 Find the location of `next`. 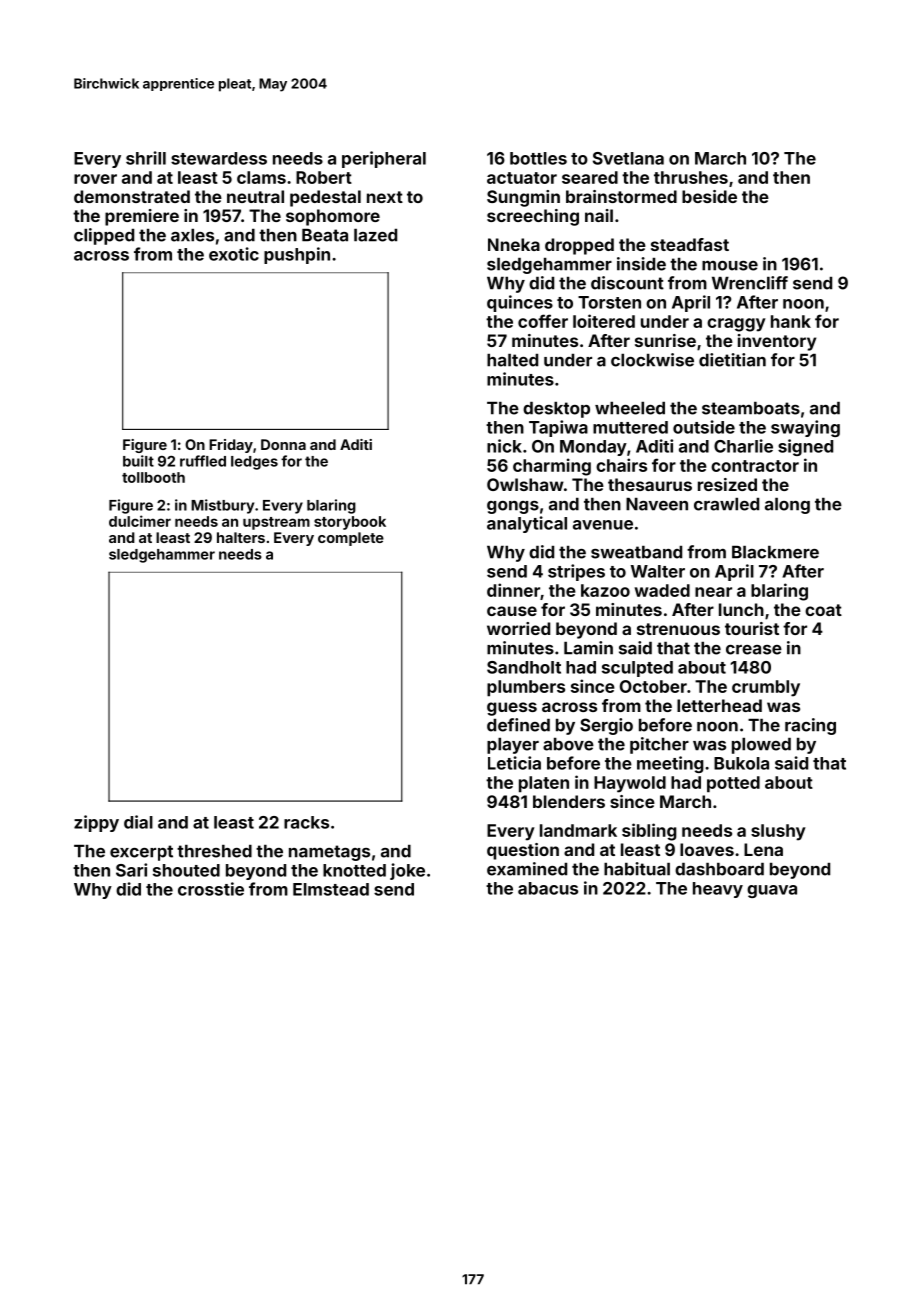

next is located at coordinates (385, 197).
